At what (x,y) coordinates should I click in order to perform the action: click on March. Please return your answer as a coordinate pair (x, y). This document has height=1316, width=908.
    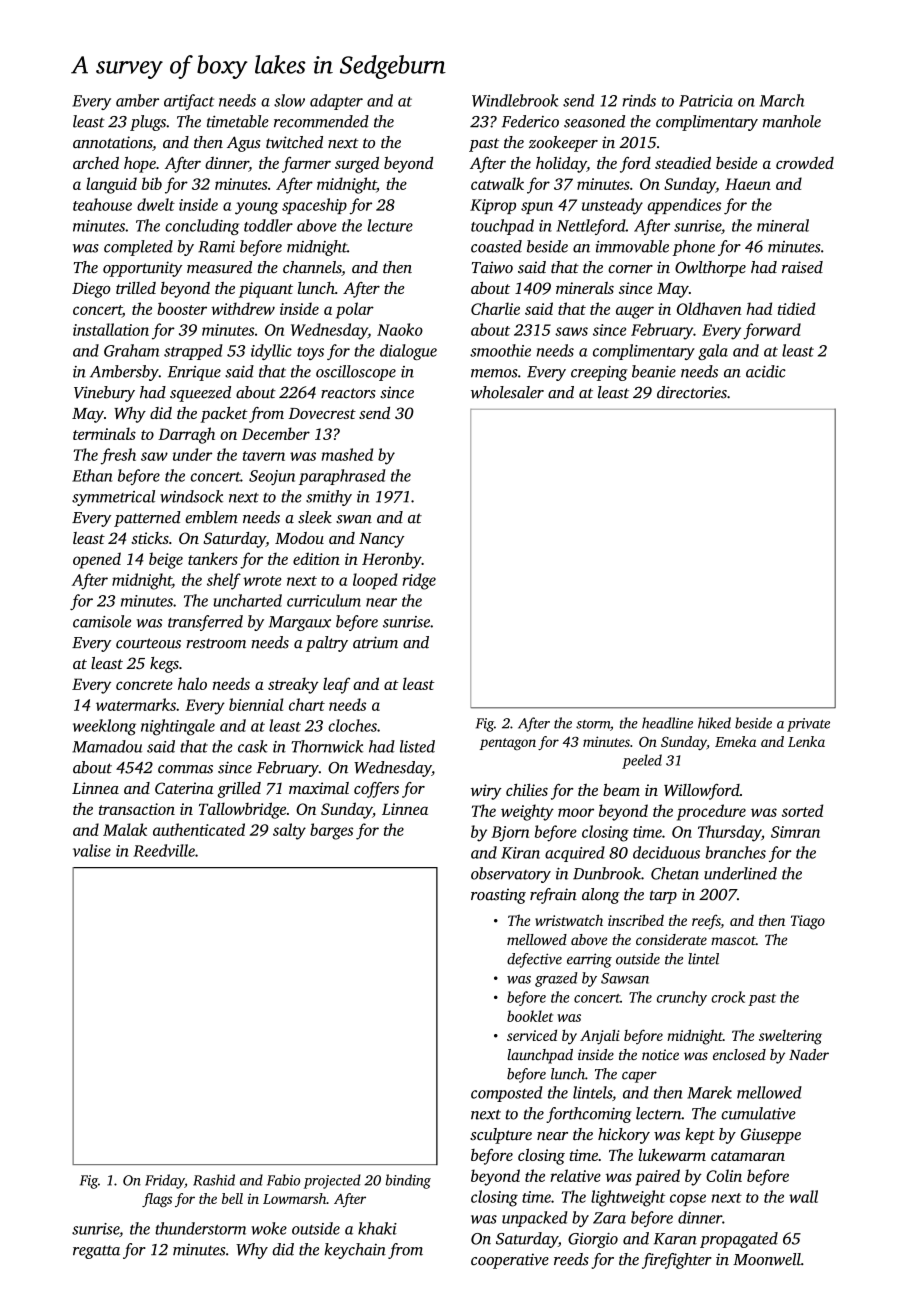
    Looking at the image, I should click on (782, 100).
